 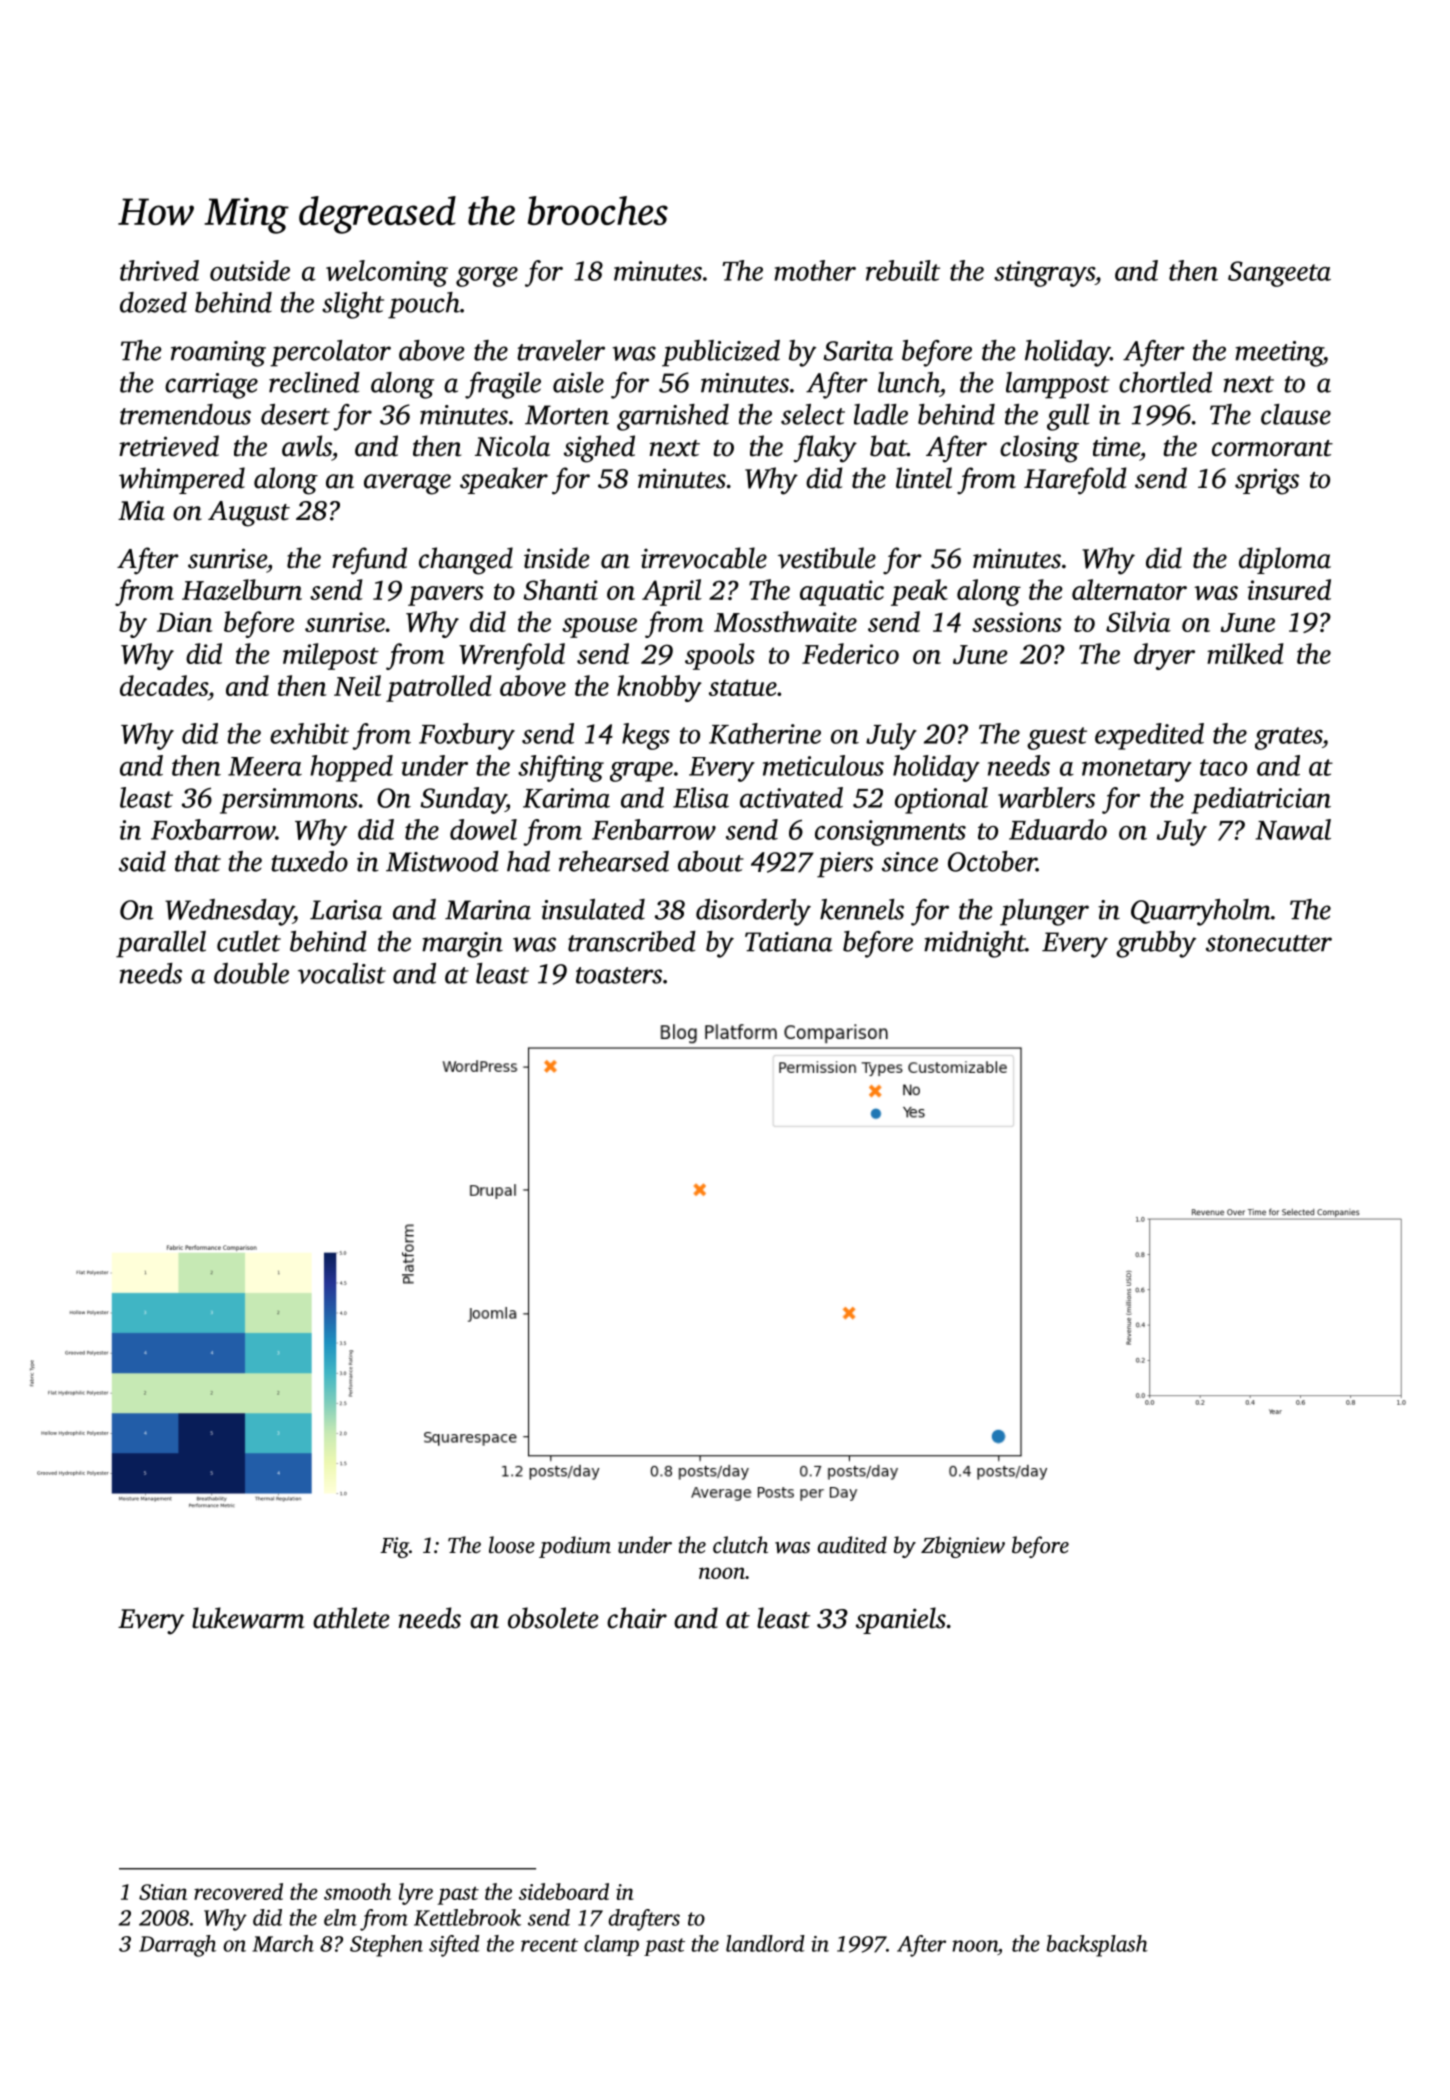 I want to click on backsplash, so click(x=1097, y=1946).
